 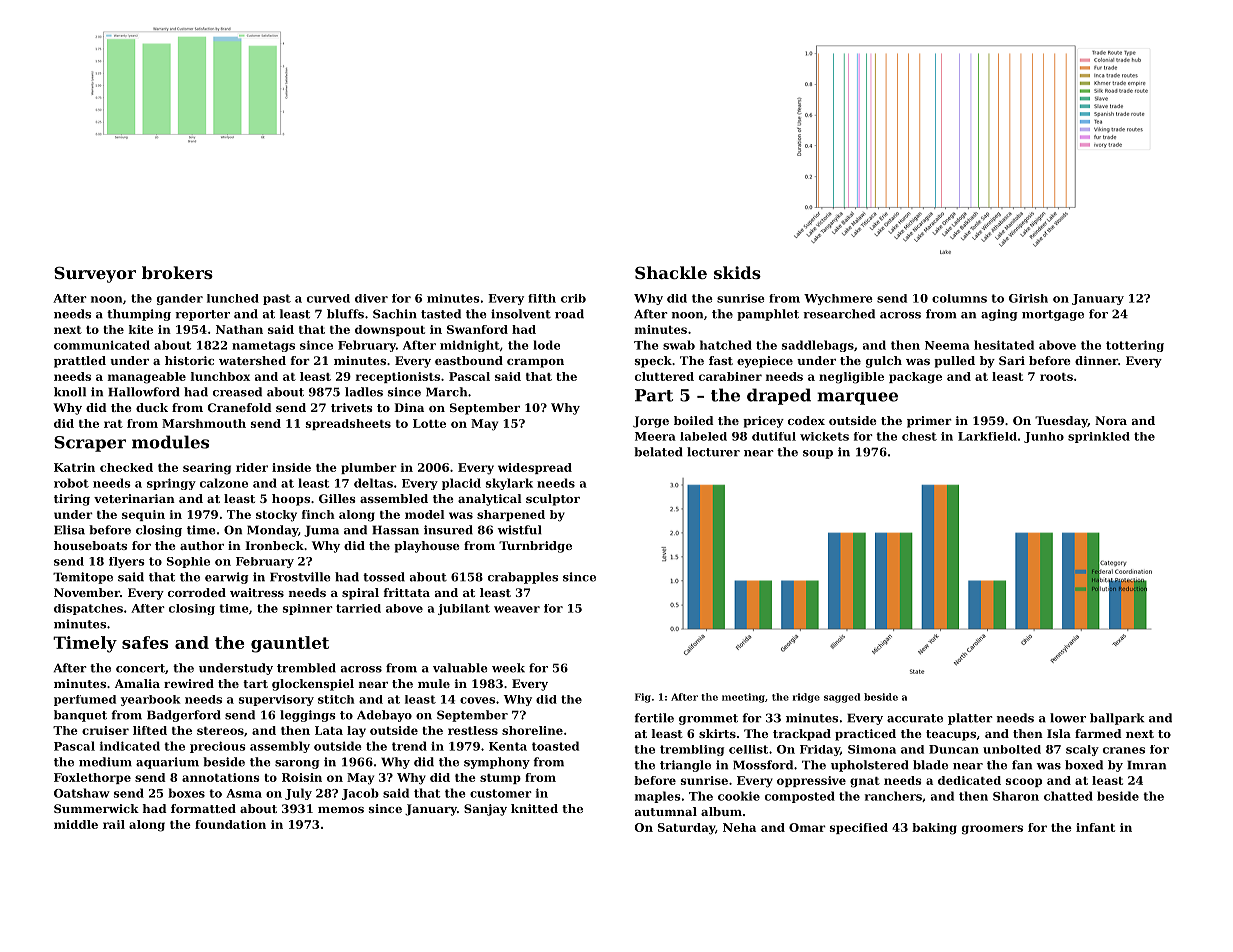 What do you see at coordinates (114, 824) in the image?
I see `rail` at bounding box center [114, 824].
